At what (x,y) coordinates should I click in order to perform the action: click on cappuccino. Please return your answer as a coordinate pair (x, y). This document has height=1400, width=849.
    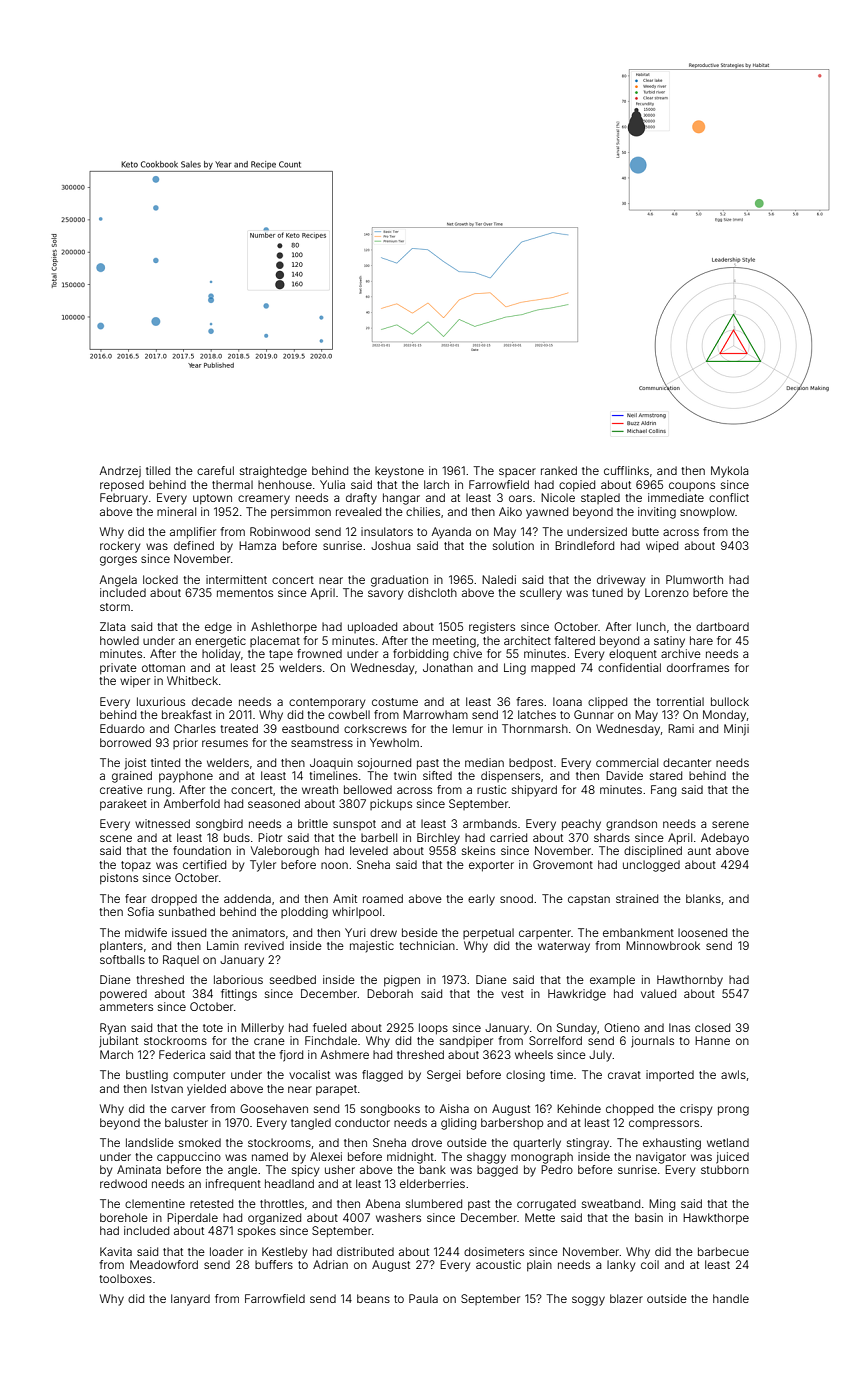
    Looking at the image, I should click on (189, 1158).
